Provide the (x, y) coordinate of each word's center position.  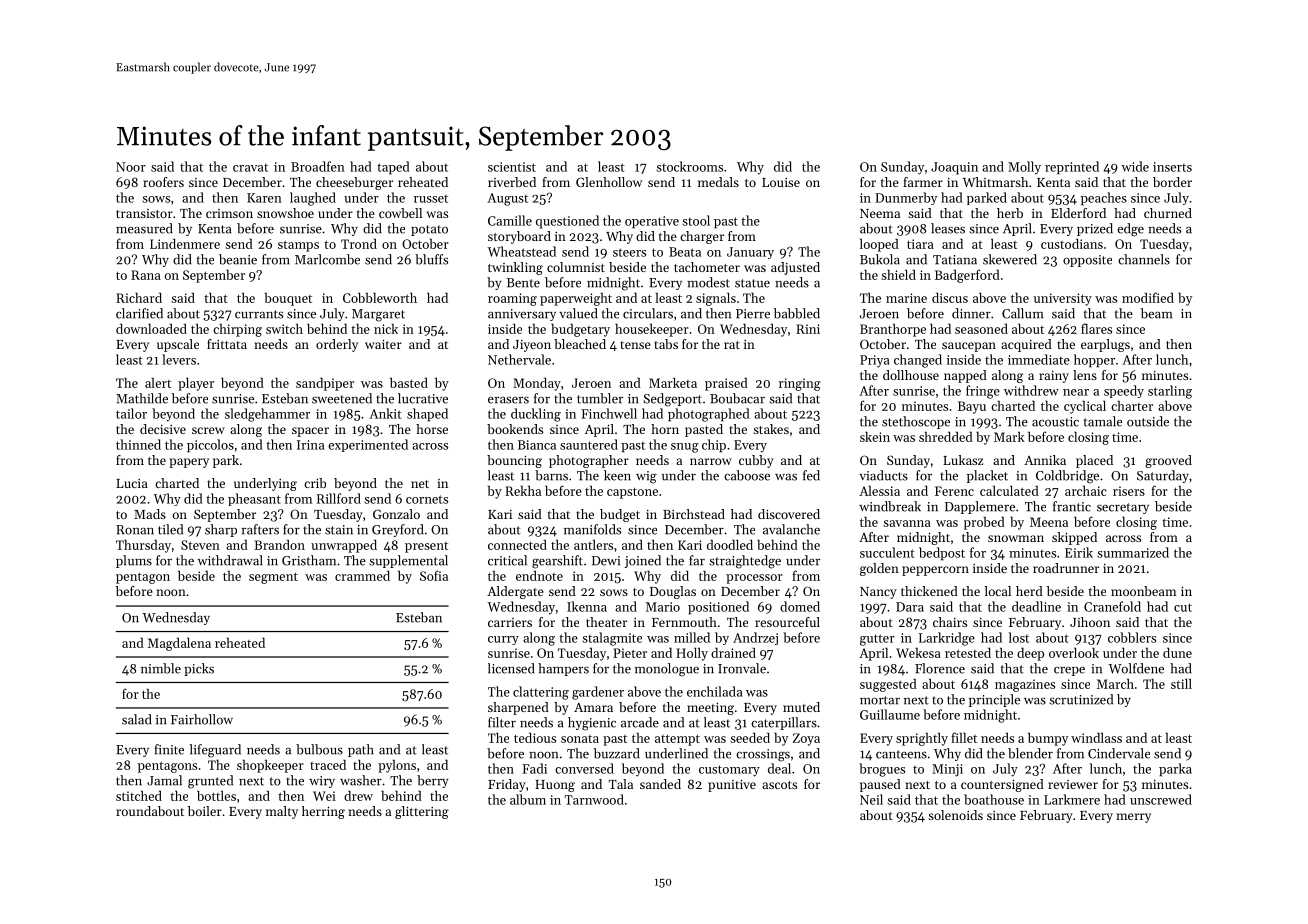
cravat (250, 168)
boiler (205, 811)
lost (1019, 637)
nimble (161, 668)
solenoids (955, 815)
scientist (512, 167)
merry (1133, 818)
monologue (667, 670)
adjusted (795, 268)
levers (179, 359)
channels (1144, 259)
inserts (1172, 167)
